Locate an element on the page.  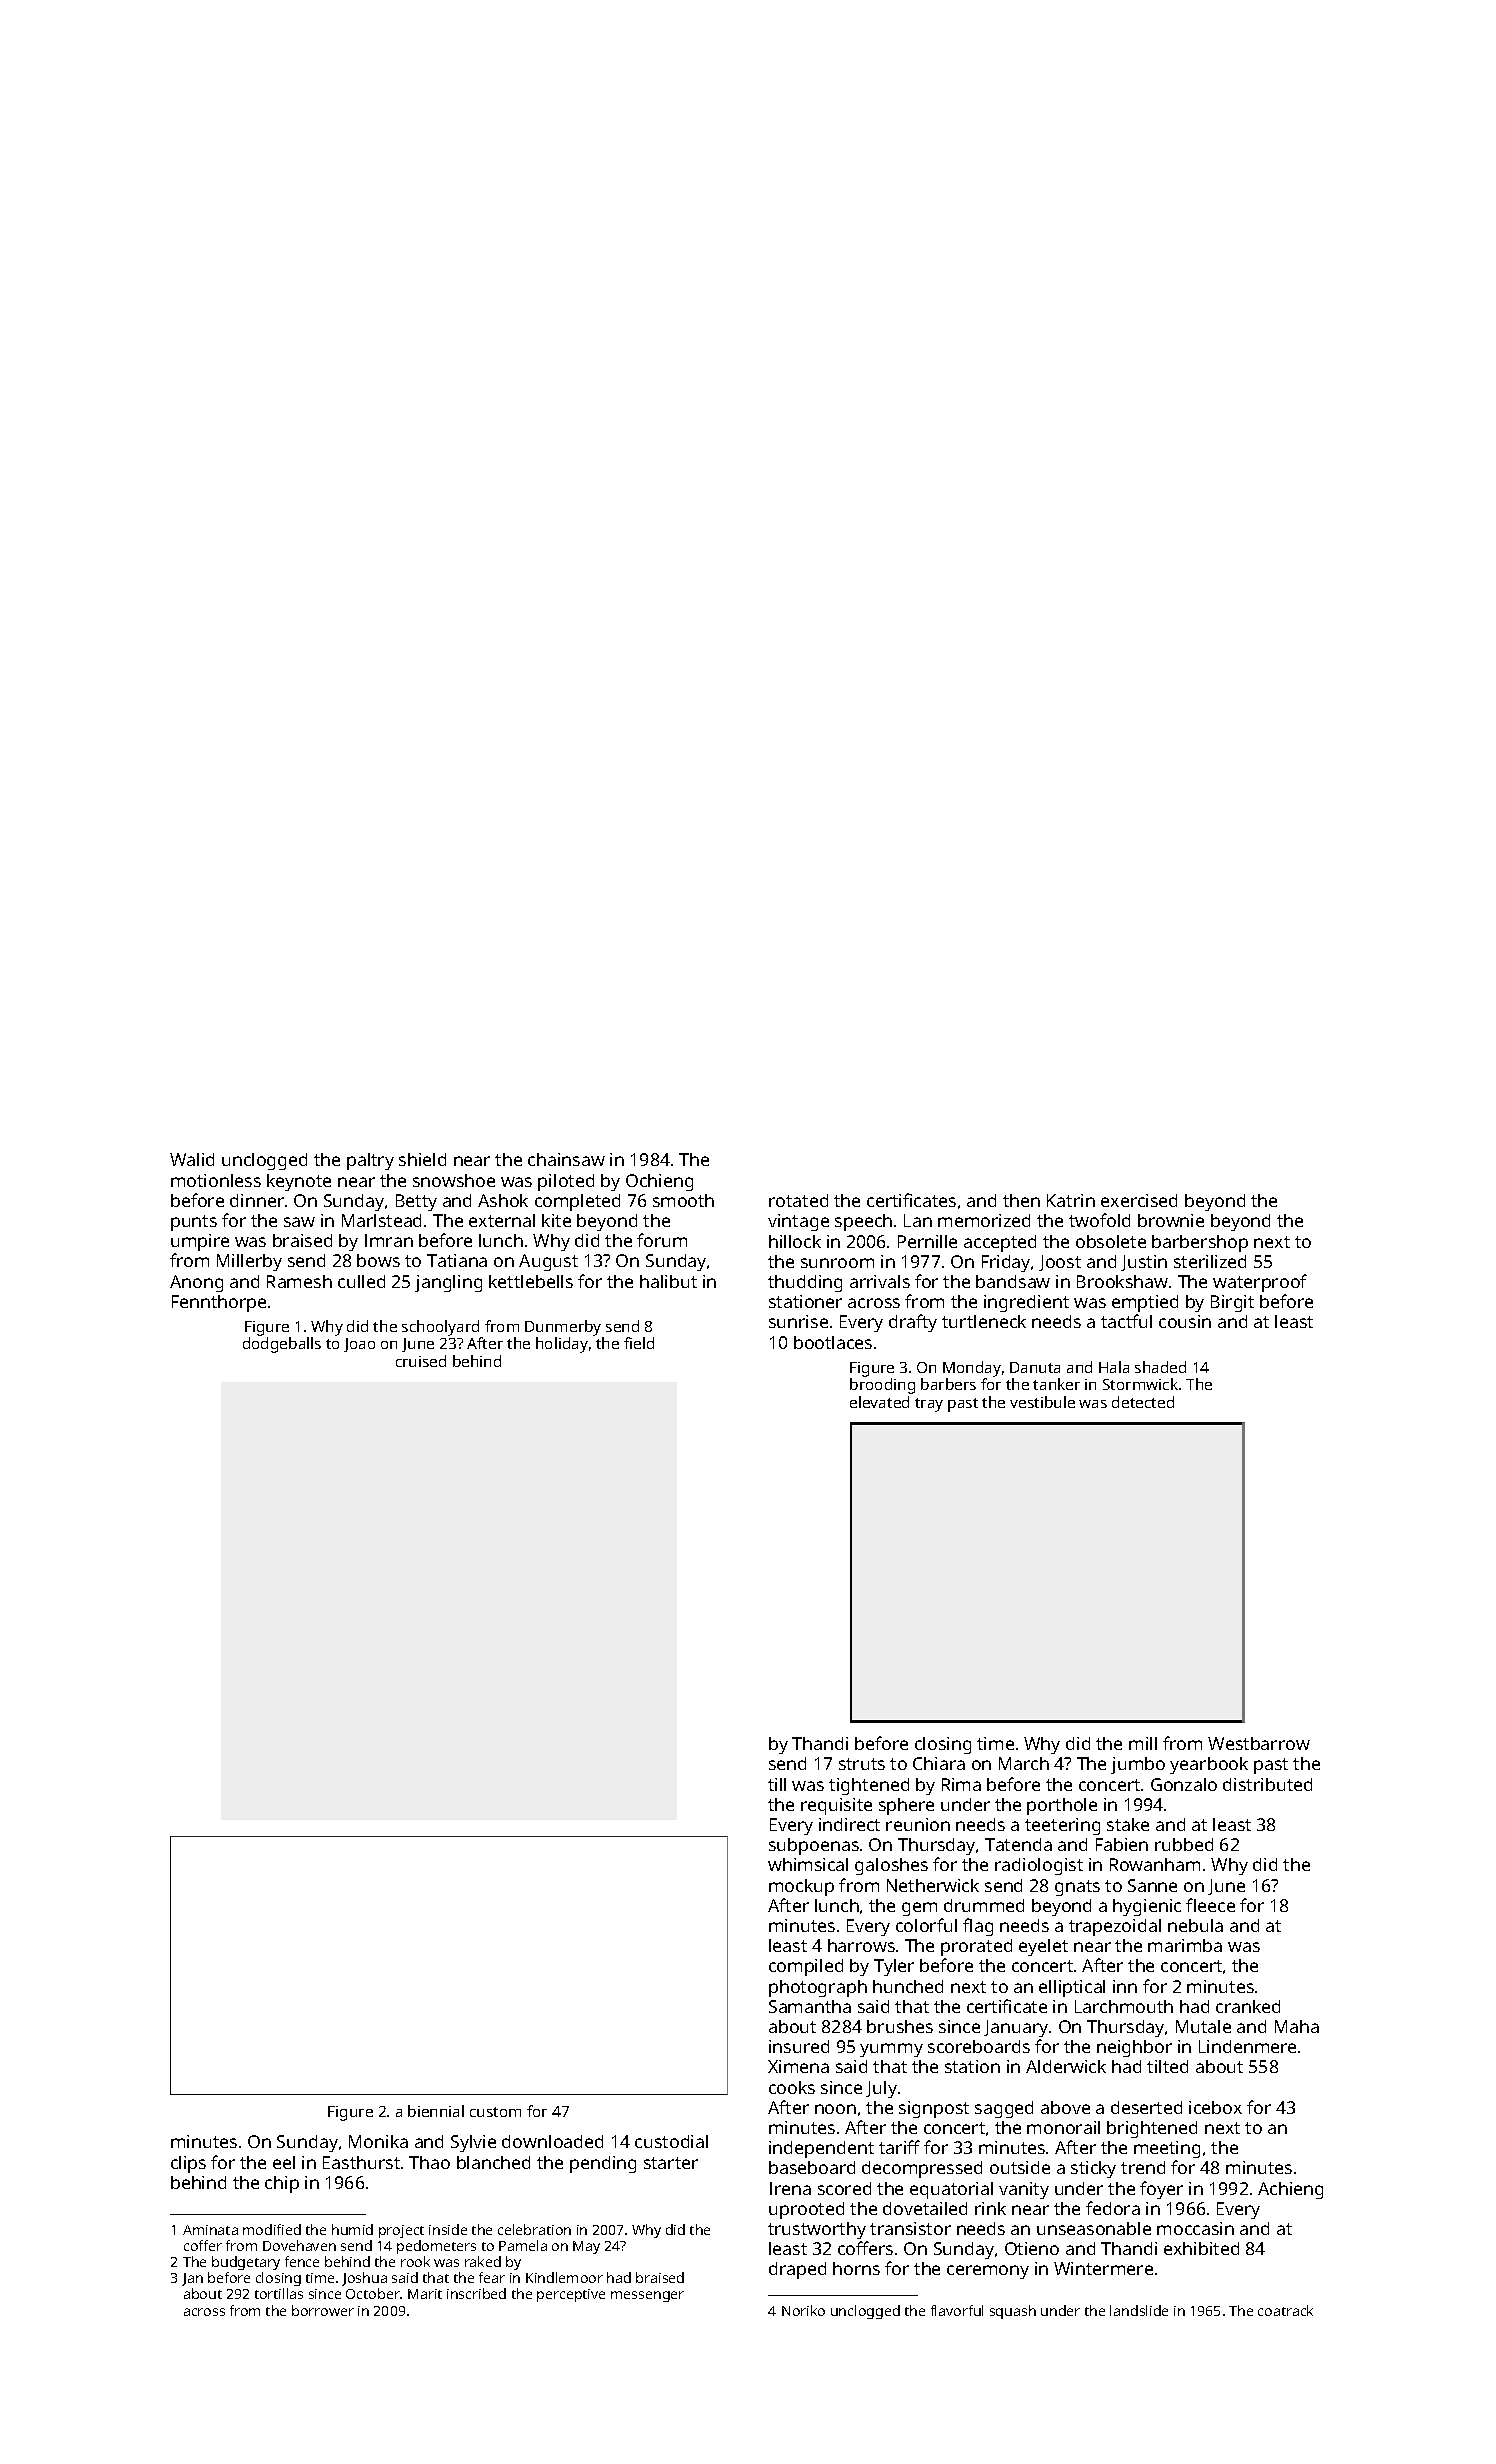
inscribed is located at coordinates (476, 2293).
